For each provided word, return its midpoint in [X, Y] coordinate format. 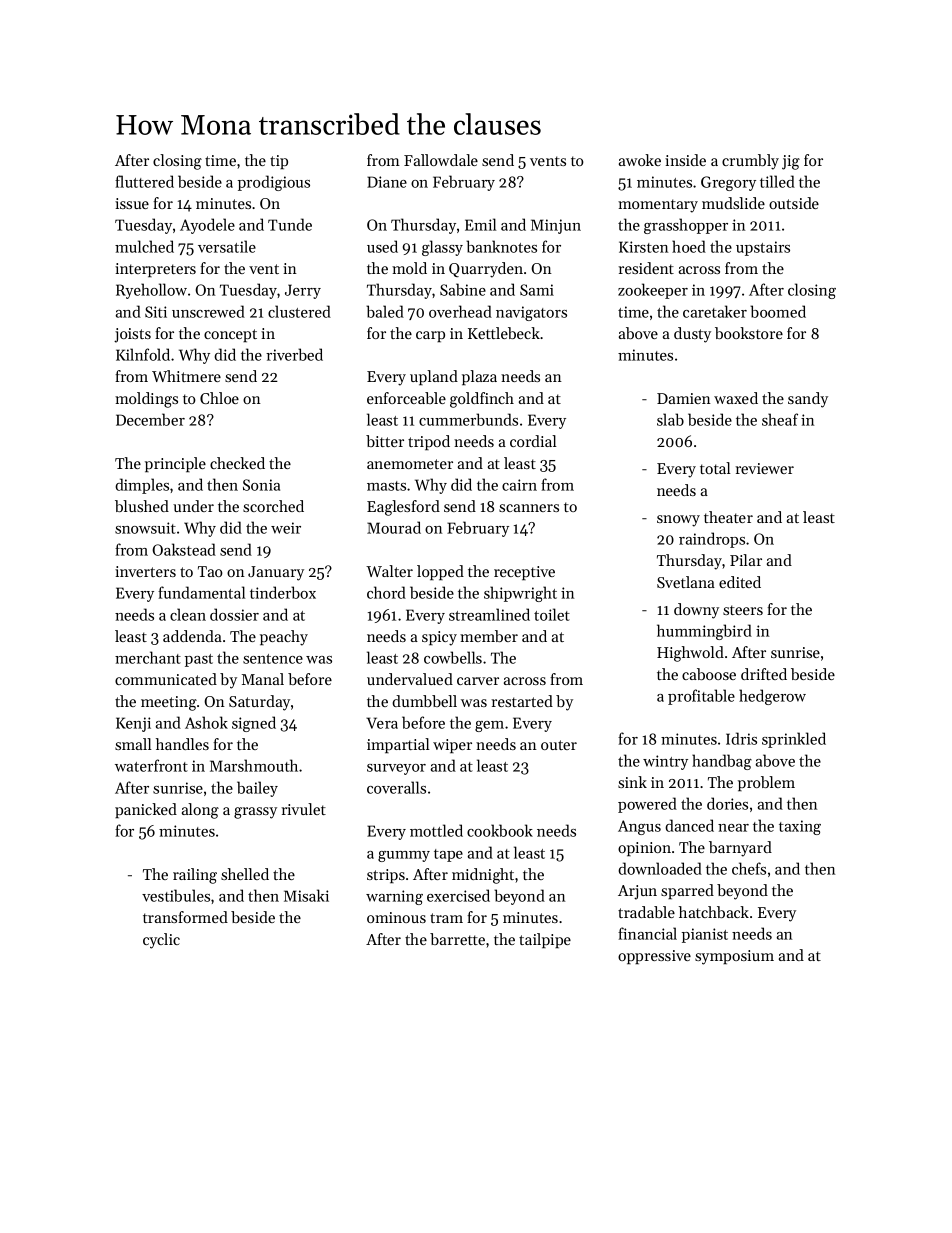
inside [685, 160]
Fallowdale [441, 160]
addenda [192, 636]
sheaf [780, 419]
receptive [524, 573]
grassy [255, 813]
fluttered [144, 181]
